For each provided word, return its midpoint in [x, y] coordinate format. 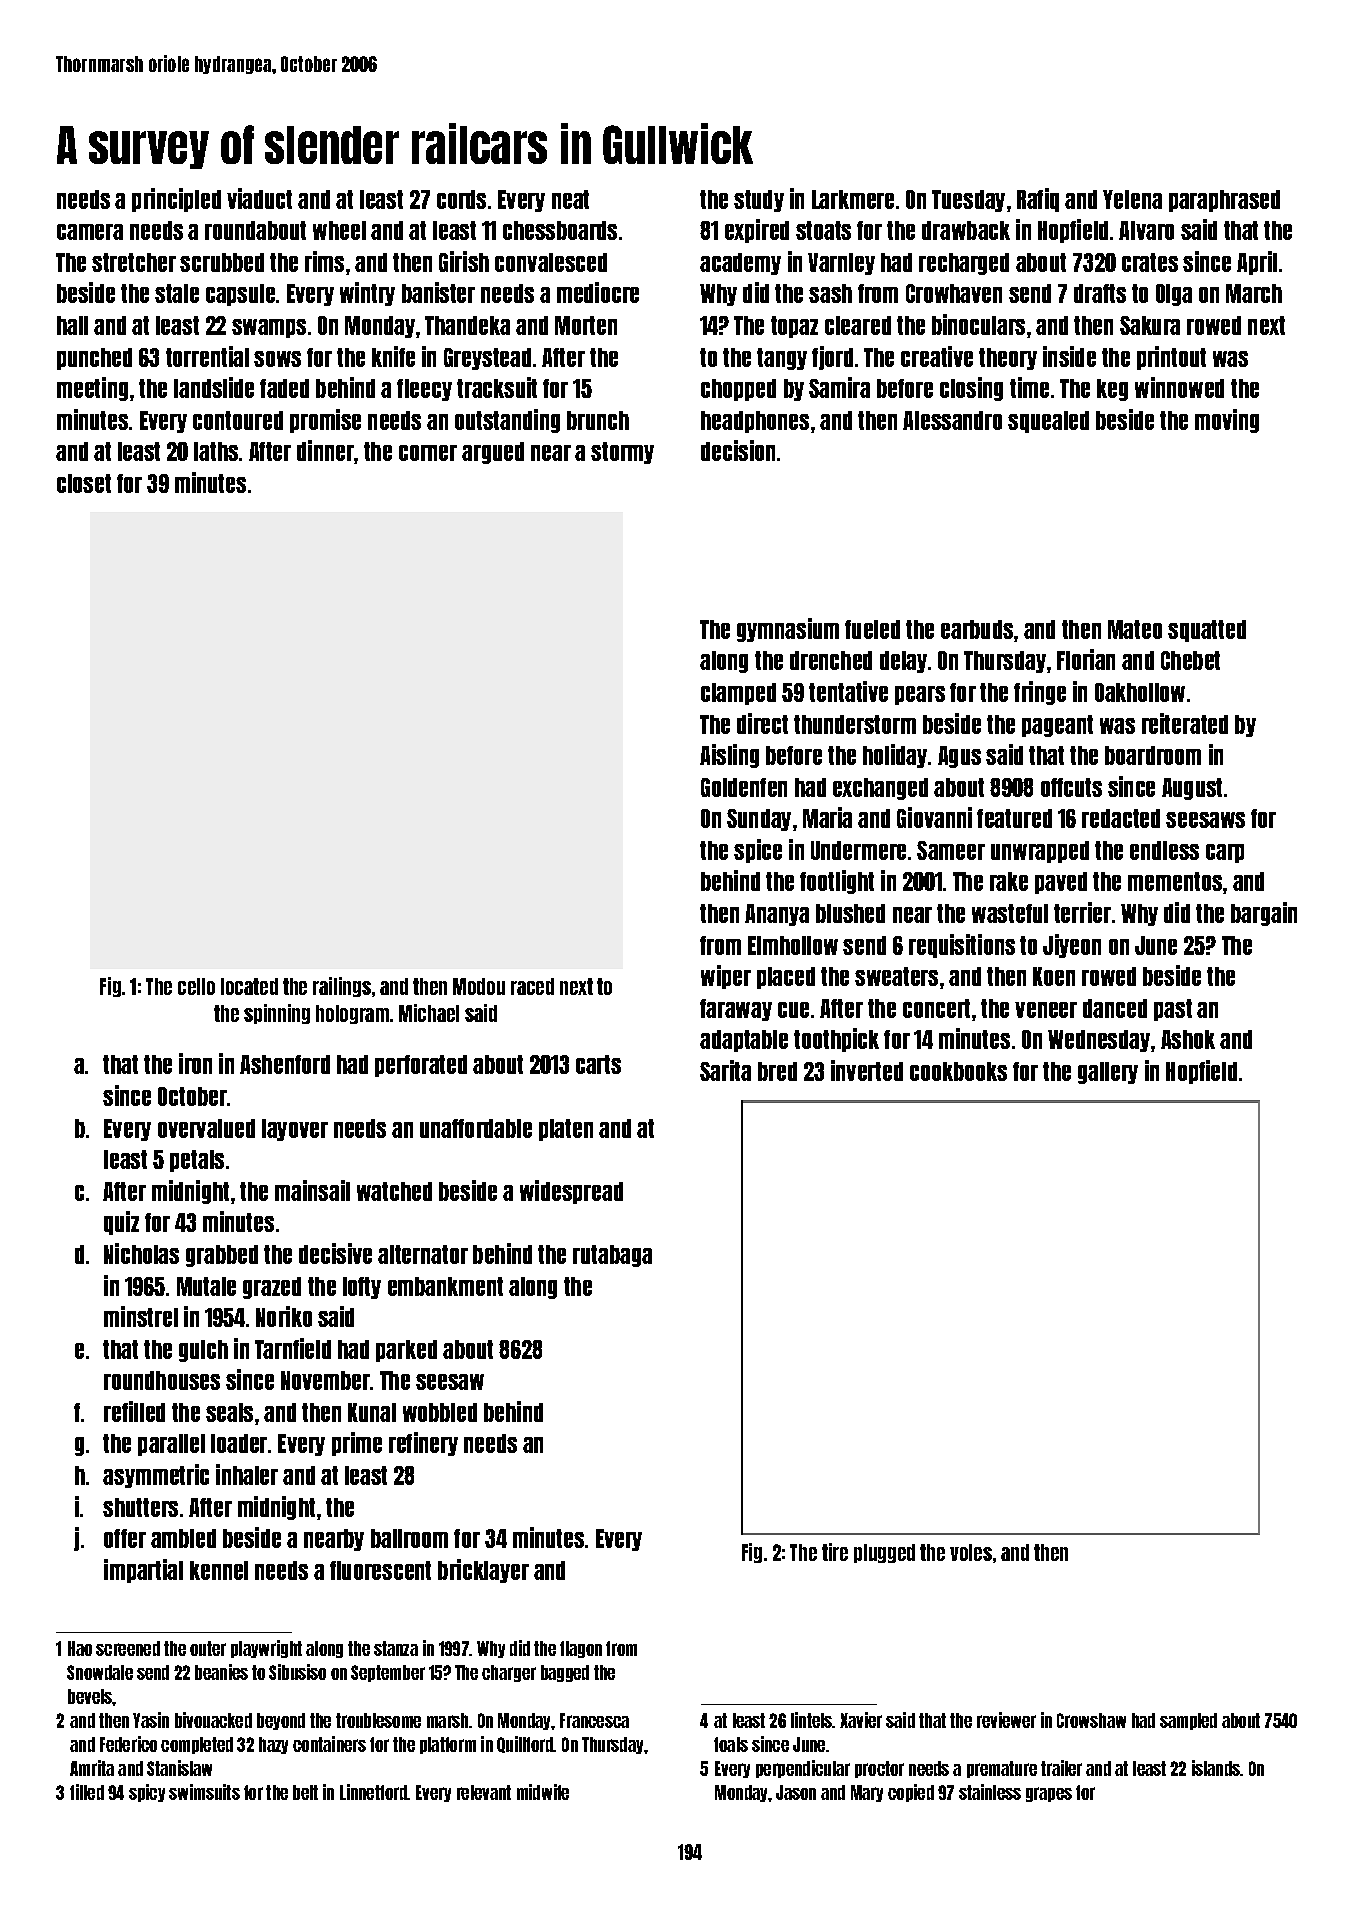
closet [84, 483]
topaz [794, 327]
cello [196, 986]
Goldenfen [744, 787]
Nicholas [141, 1253]
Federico [128, 1744]
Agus [959, 757]
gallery [1108, 1073]
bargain [1264, 914]
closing [971, 389]
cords [461, 199]
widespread [571, 1192]
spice [758, 851]
